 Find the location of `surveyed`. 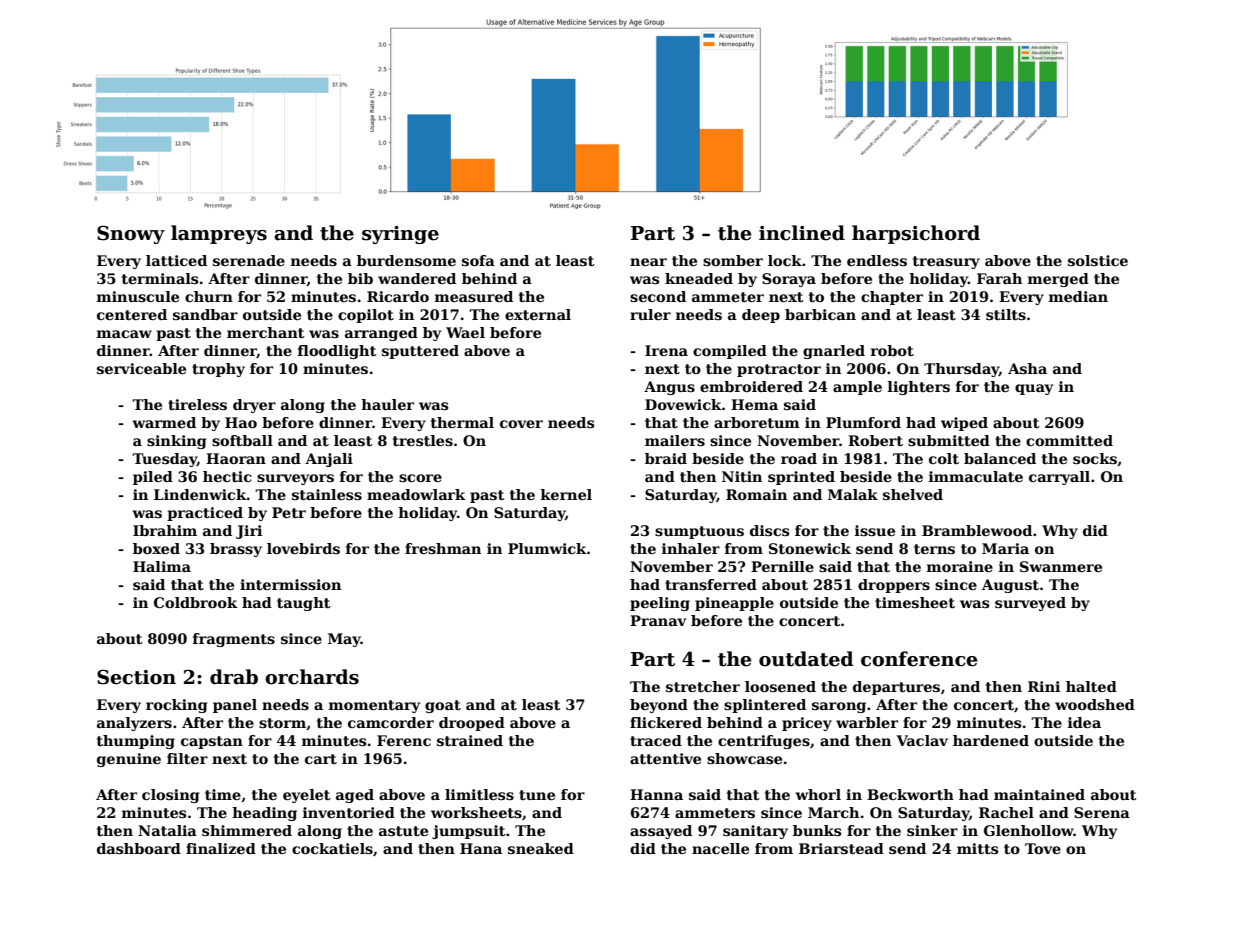

surveyed is located at coordinates (1030, 604).
